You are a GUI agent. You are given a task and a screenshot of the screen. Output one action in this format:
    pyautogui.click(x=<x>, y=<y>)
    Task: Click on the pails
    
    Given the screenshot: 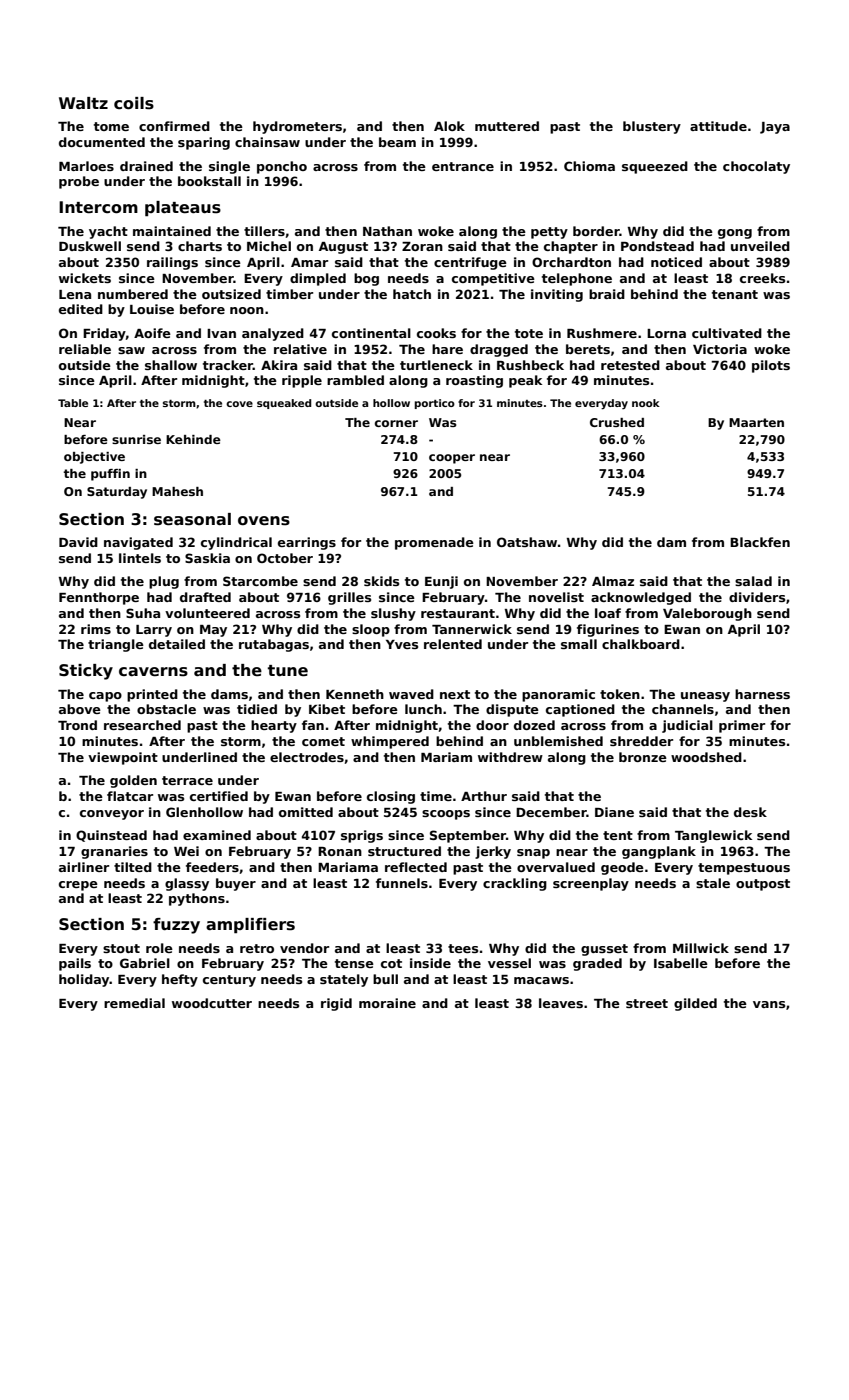 What is the action you would take?
    pyautogui.click(x=75, y=964)
